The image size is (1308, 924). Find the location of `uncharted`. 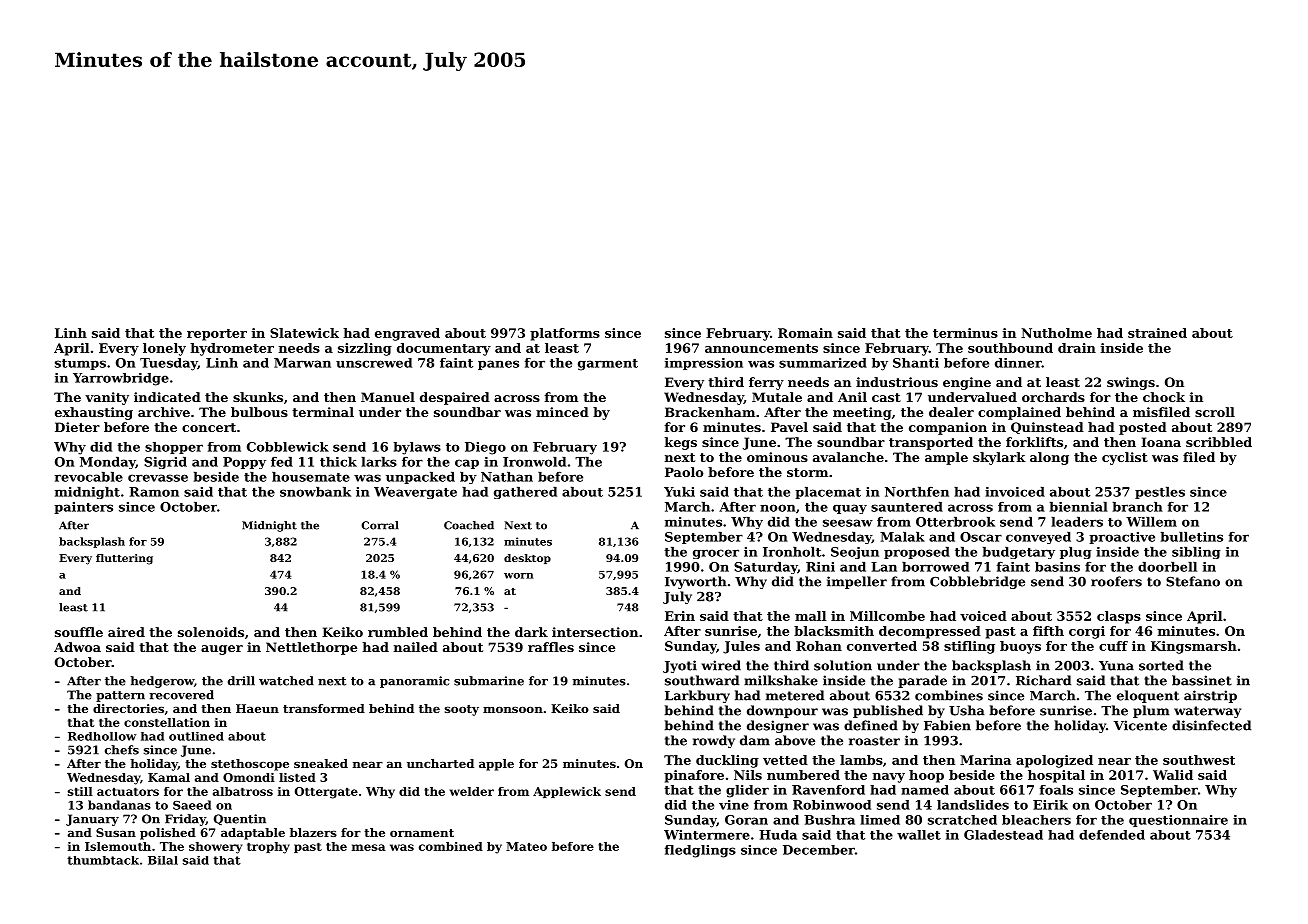

uncharted is located at coordinates (440, 763).
